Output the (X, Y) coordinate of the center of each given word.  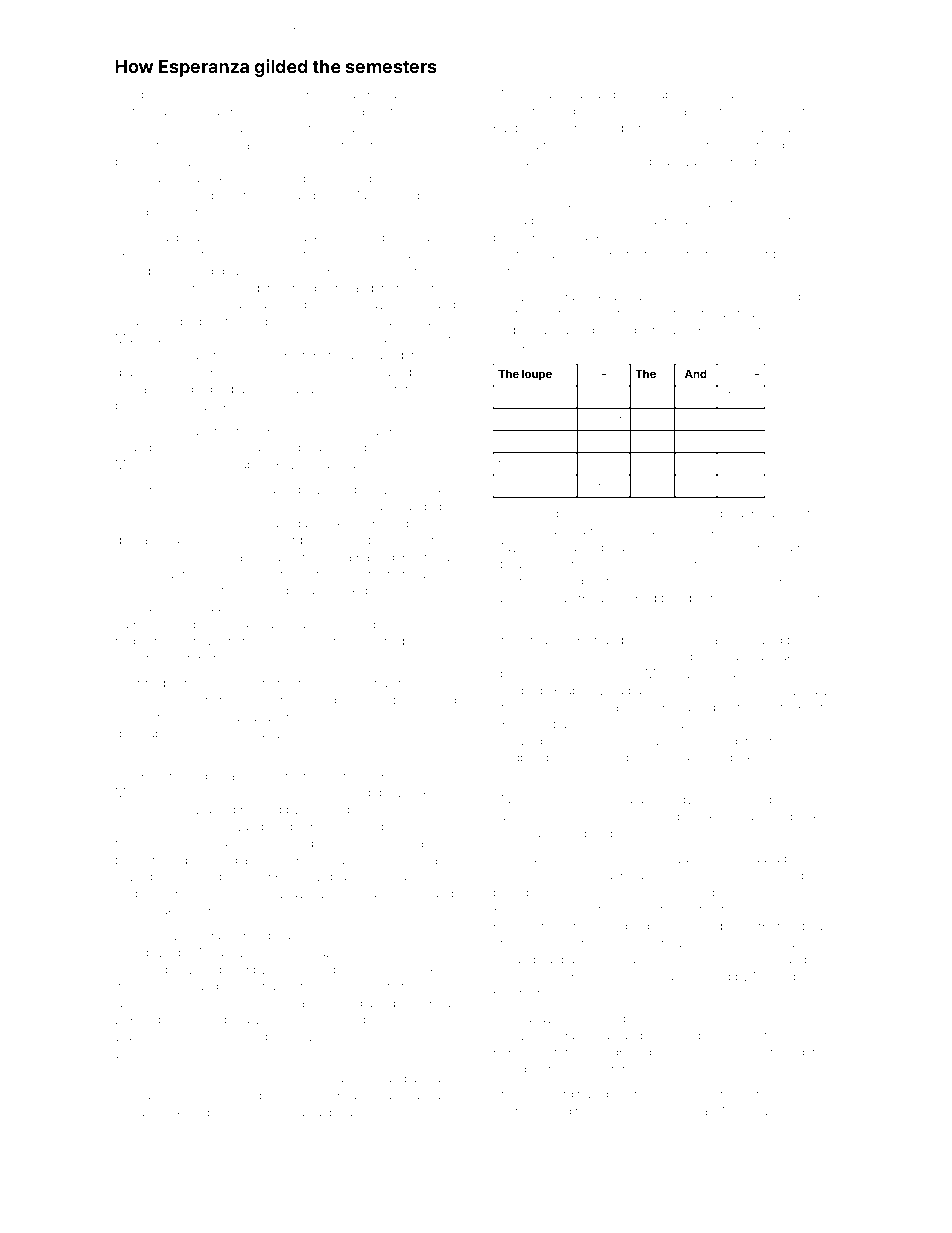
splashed (400, 95)
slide (222, 489)
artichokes (756, 94)
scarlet (299, 986)
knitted (511, 909)
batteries (652, 690)
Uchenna (551, 547)
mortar (133, 196)
